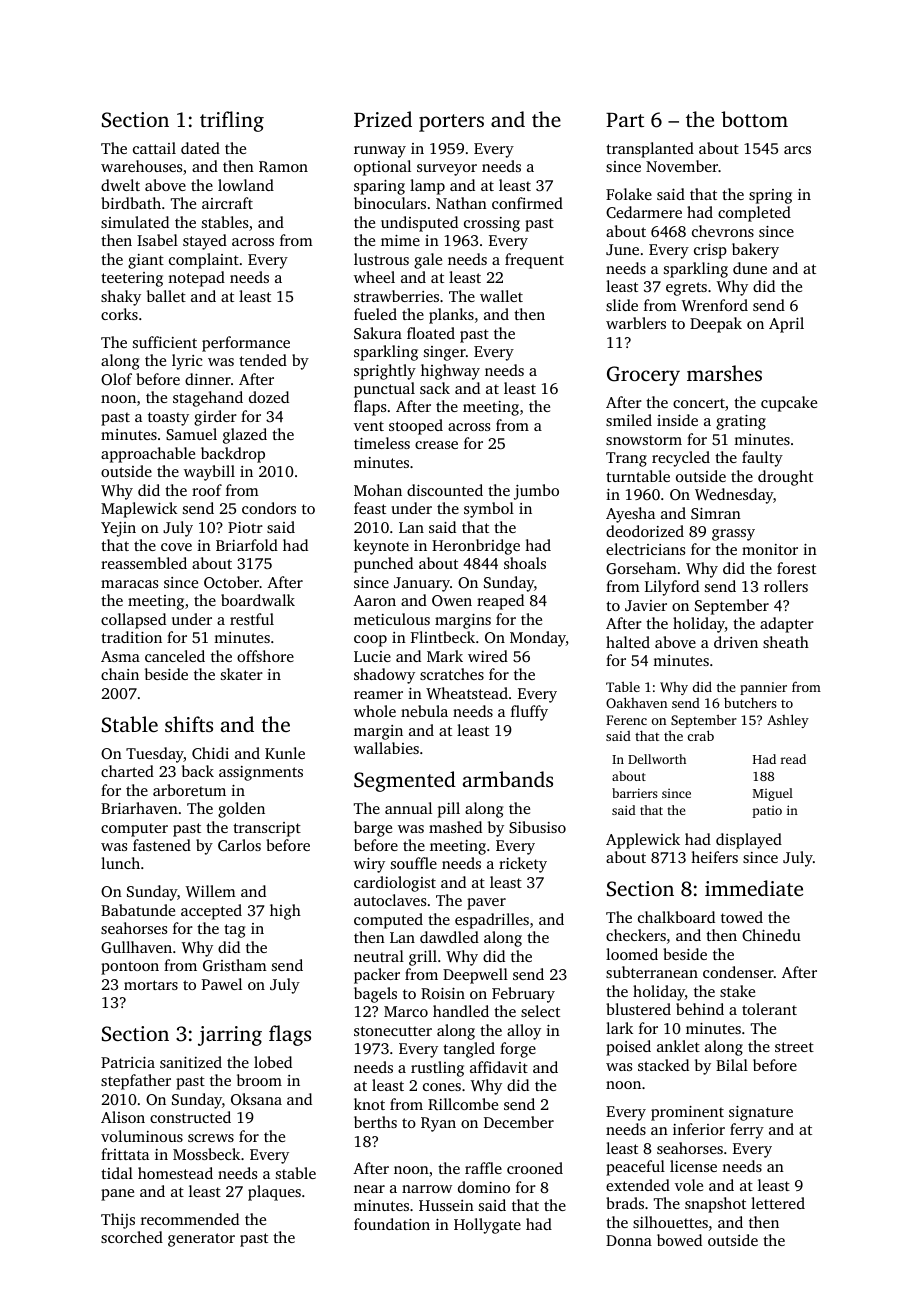  What do you see at coordinates (786, 586) in the screenshot?
I see `rollers` at bounding box center [786, 586].
